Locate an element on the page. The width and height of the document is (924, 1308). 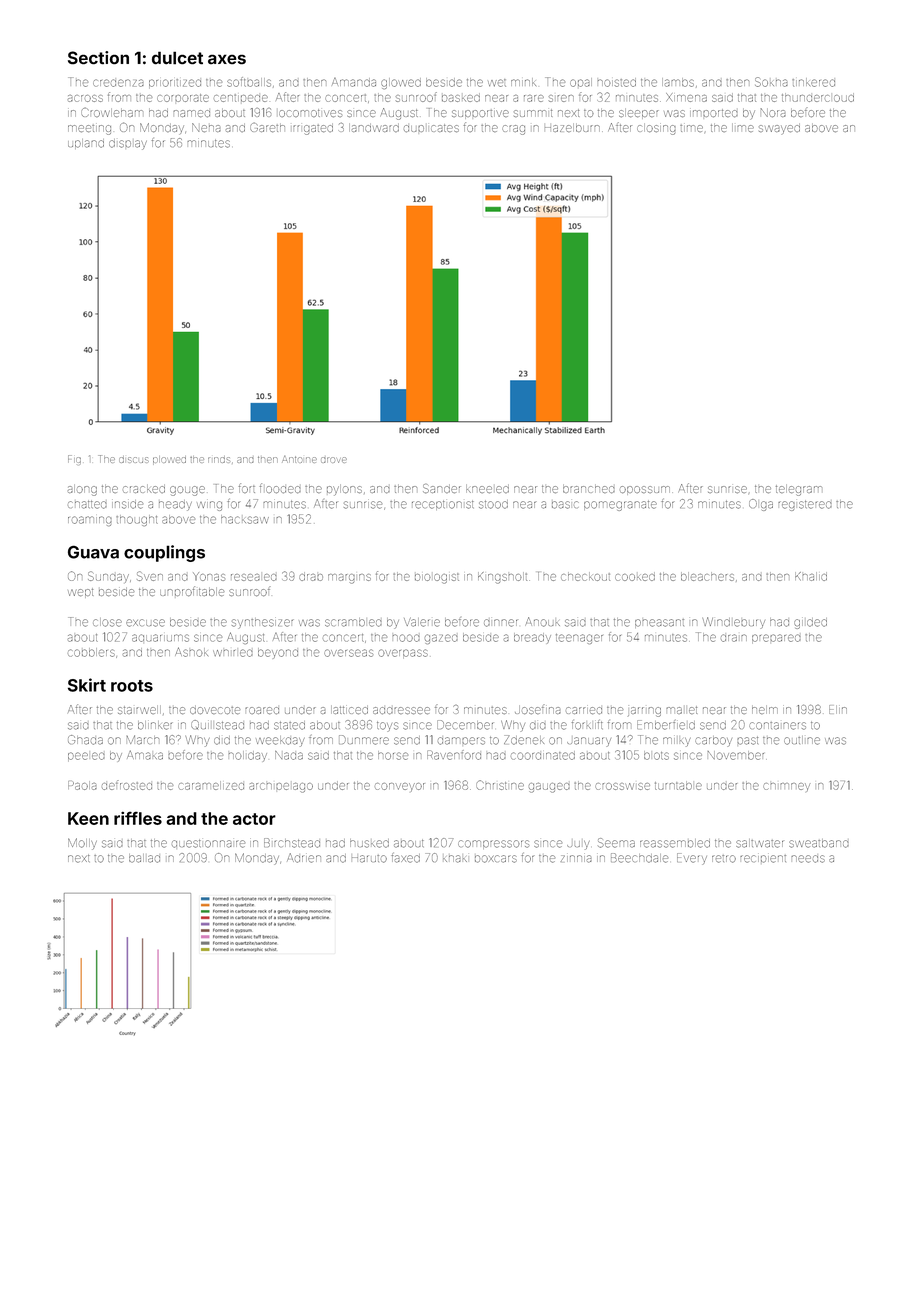
registered is located at coordinates (805, 506).
